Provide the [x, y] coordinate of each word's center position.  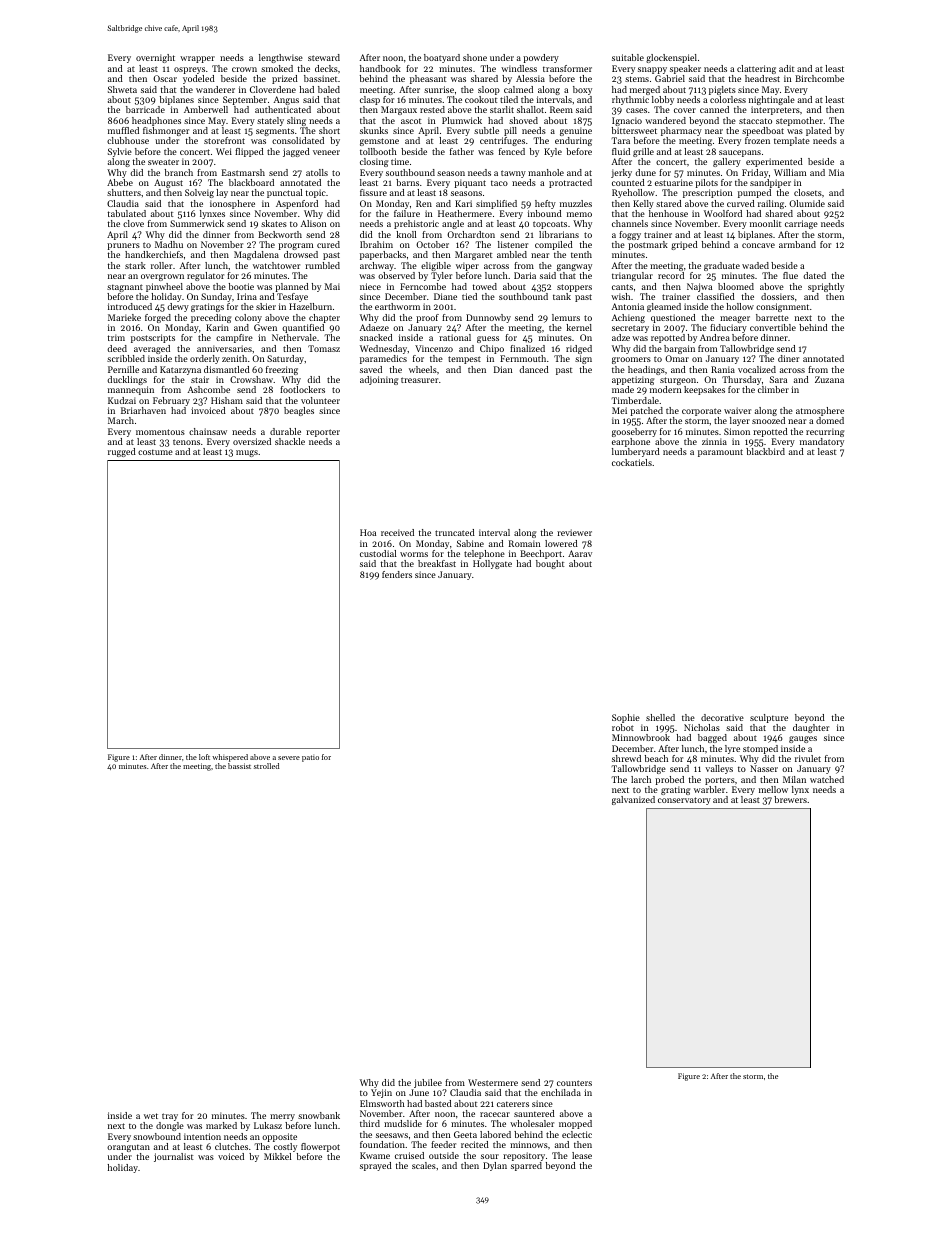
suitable [628, 57]
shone [475, 57]
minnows [529, 1144]
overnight [155, 58]
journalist [173, 1157]
